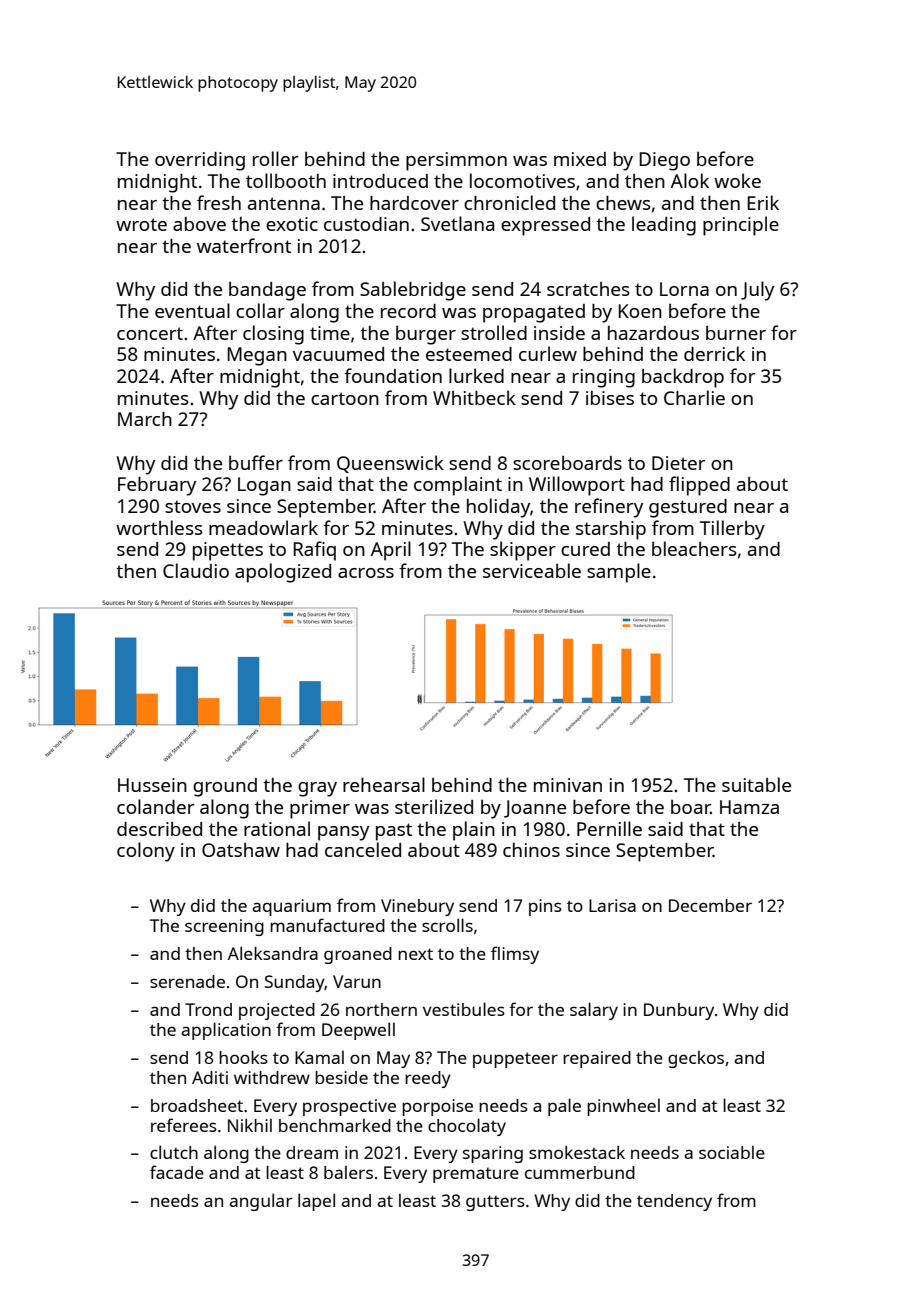 The image size is (924, 1314). What do you see at coordinates (612, 905) in the image?
I see `Larisa` at bounding box center [612, 905].
